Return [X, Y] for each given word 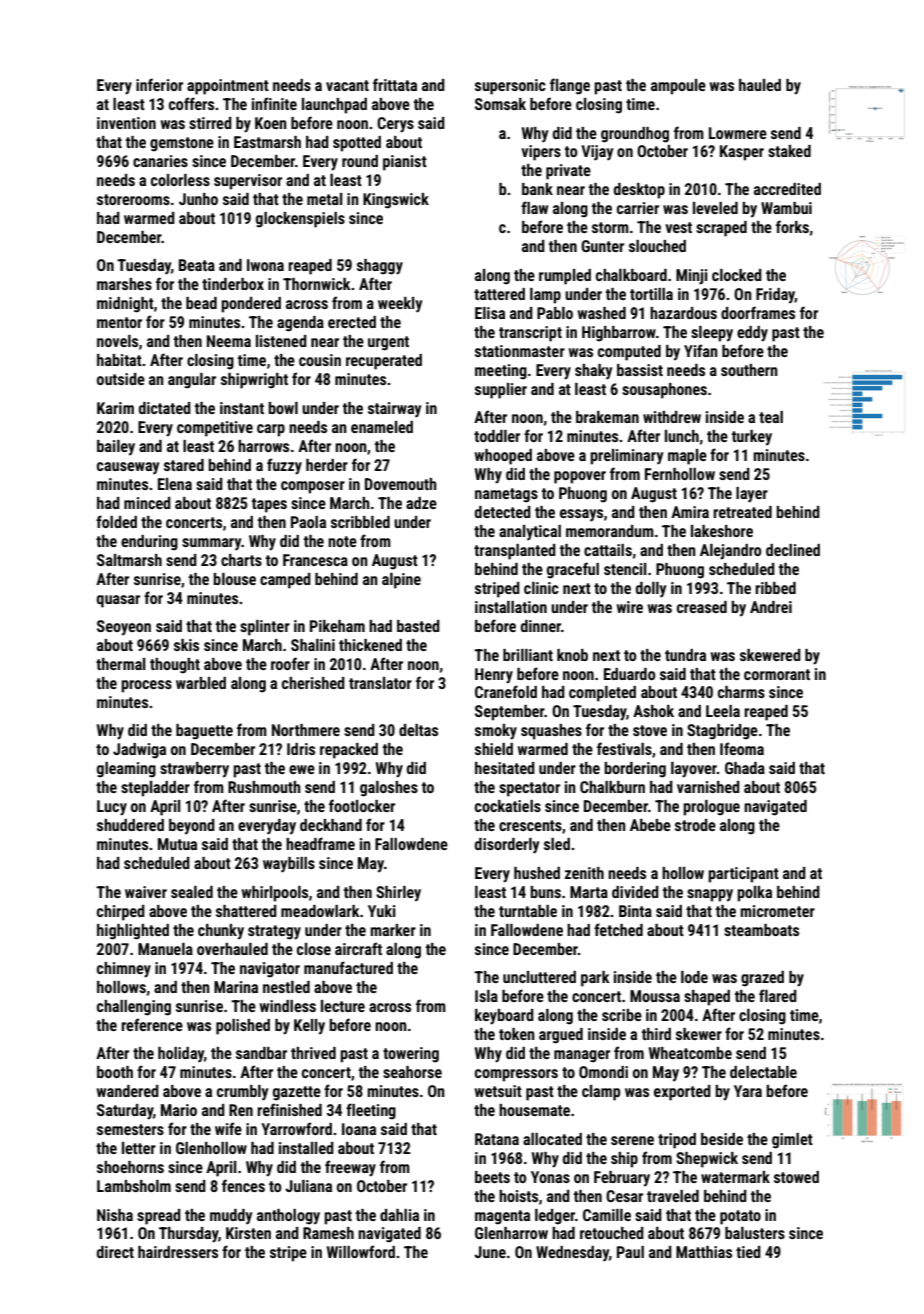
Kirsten [248, 1233]
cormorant [777, 674]
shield [494, 749]
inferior [159, 84]
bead [201, 303]
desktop [639, 191]
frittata [395, 84]
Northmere [306, 730]
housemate [534, 1110]
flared [778, 995]
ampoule [678, 87]
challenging [134, 1008]
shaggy [380, 267]
